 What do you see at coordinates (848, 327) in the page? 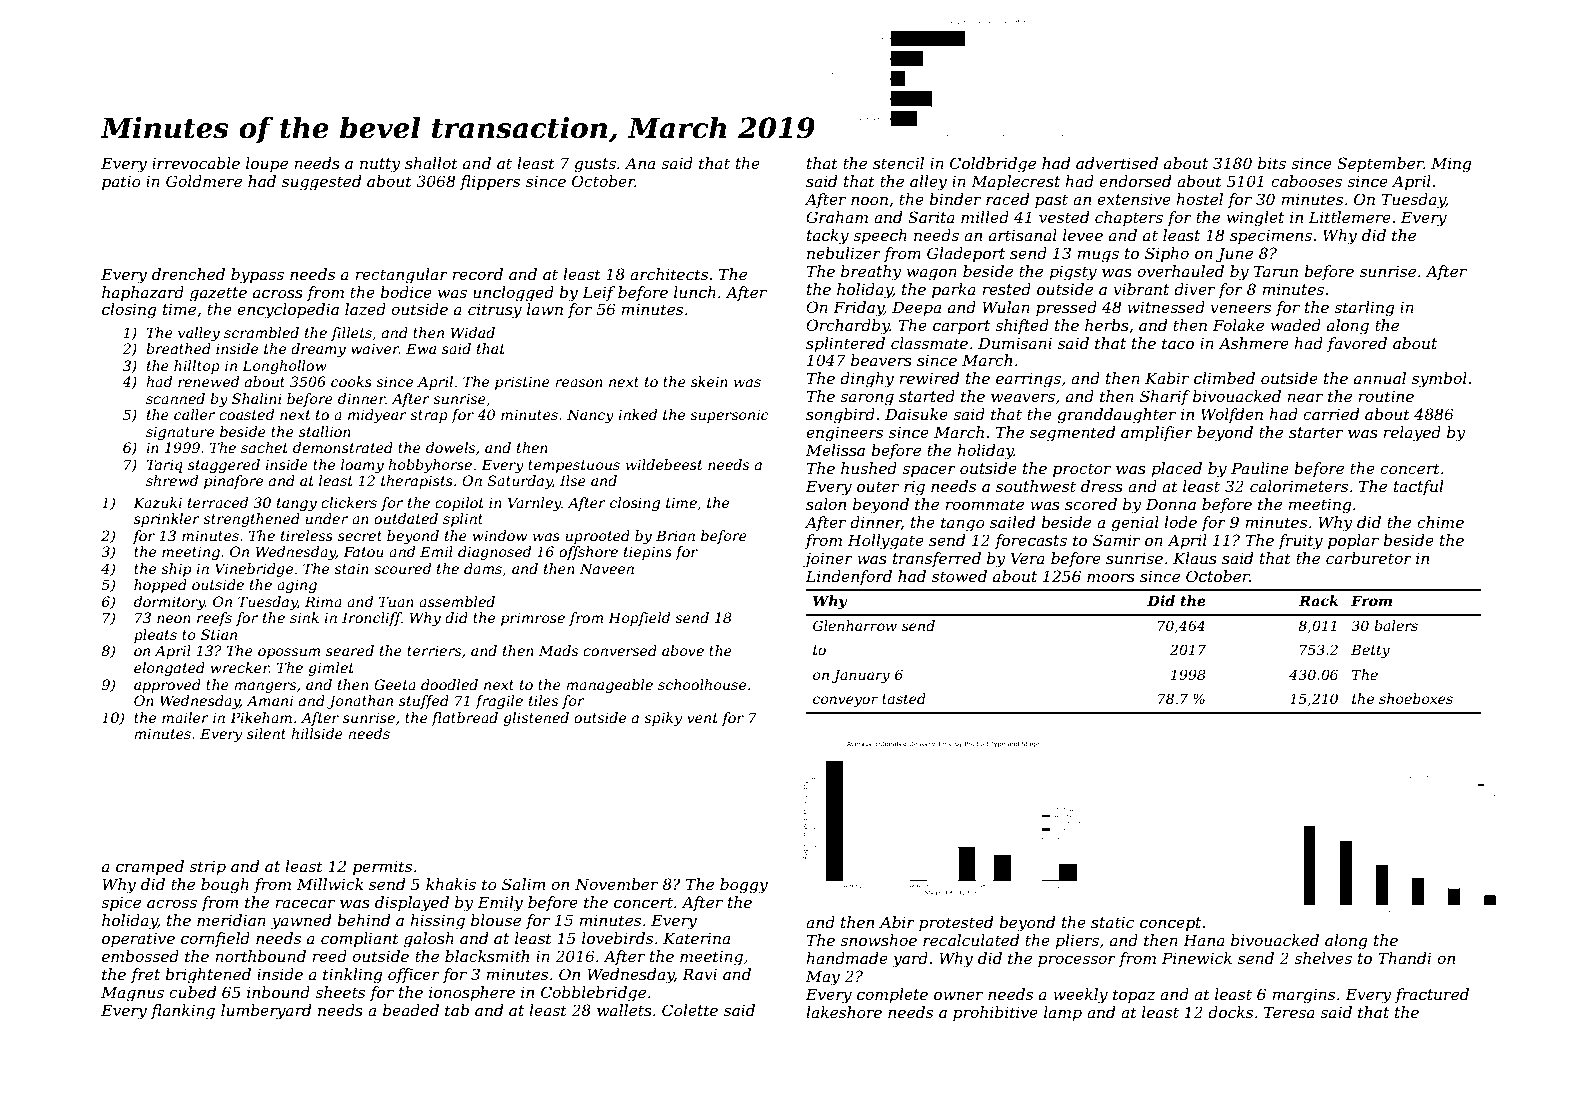
I see `Orchardby` at bounding box center [848, 327].
